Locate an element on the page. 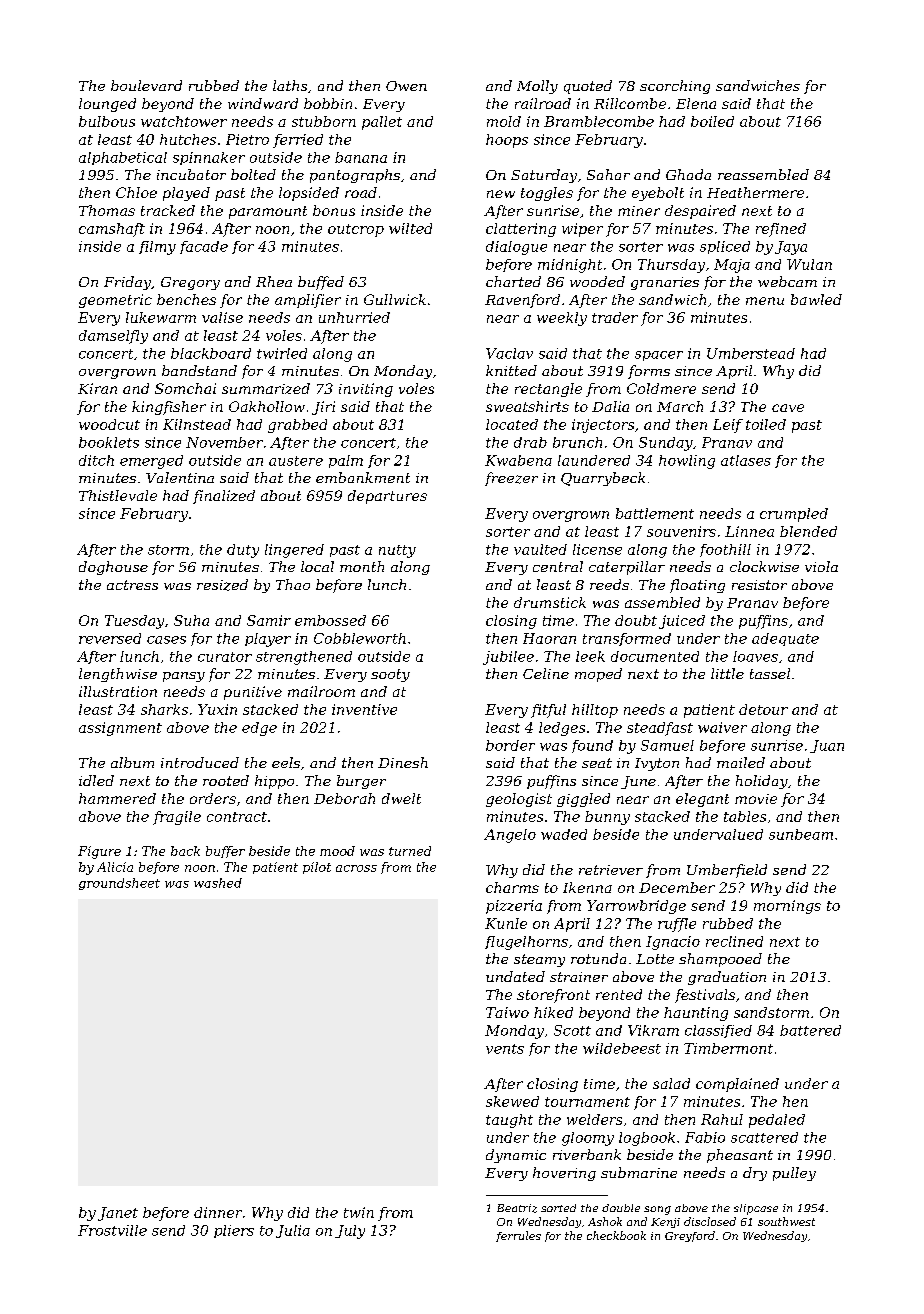  geologist is located at coordinates (519, 800).
